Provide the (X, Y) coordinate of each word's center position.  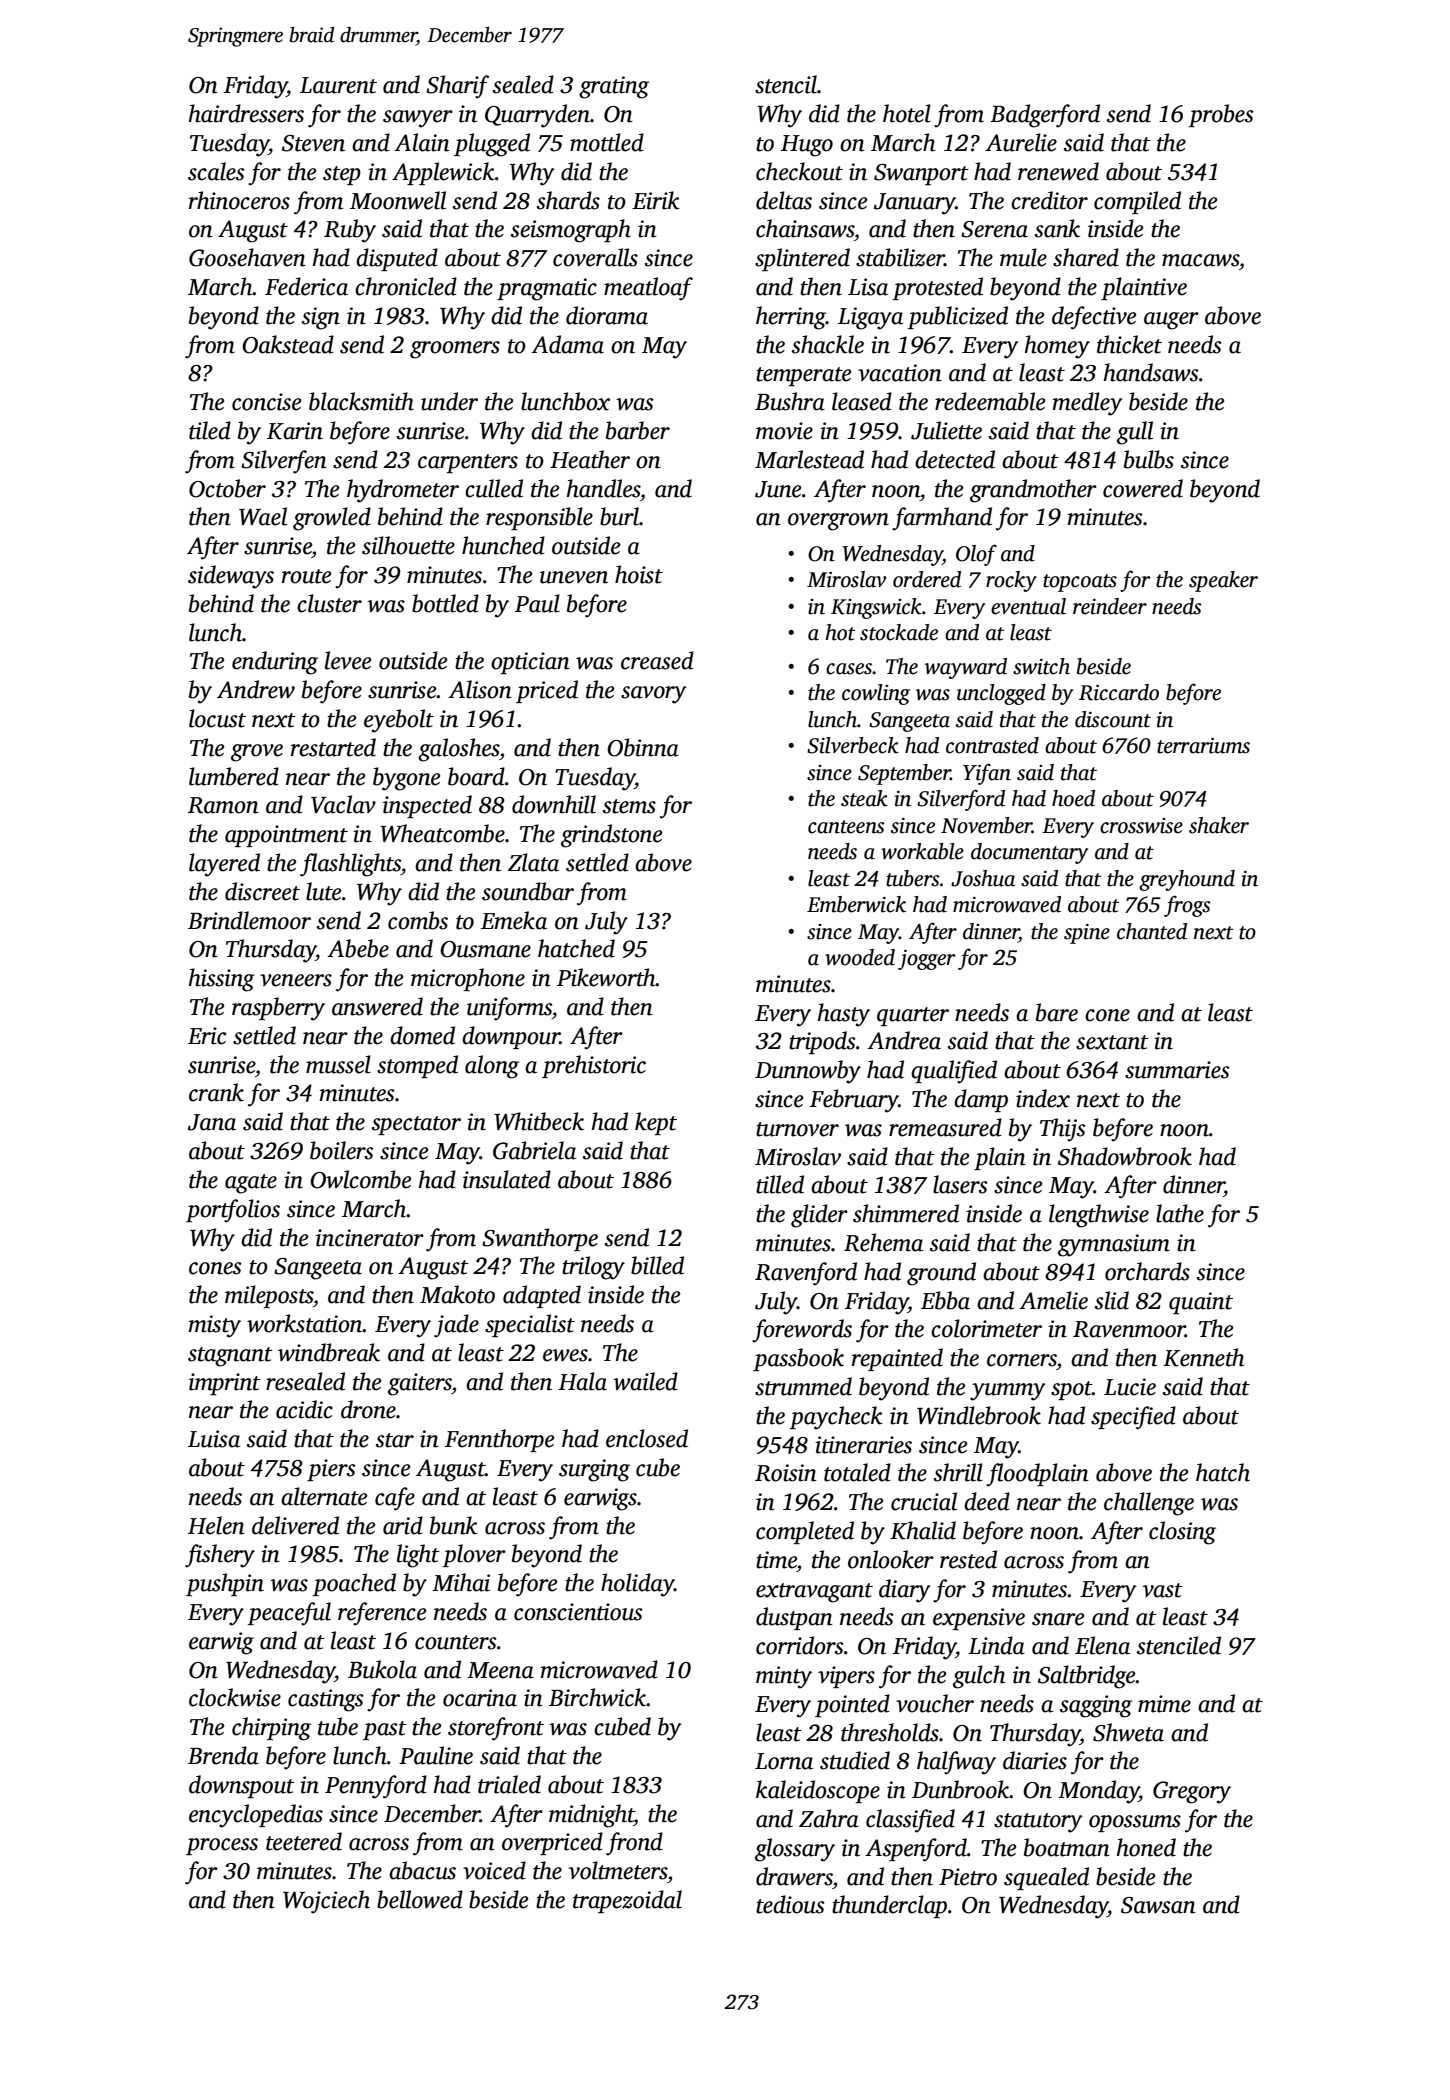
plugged (492, 145)
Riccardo (1119, 692)
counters (456, 1642)
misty (215, 1326)
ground (941, 1274)
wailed (645, 1381)
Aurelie (1021, 142)
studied (855, 1760)
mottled (607, 142)
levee (348, 660)
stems (629, 806)
